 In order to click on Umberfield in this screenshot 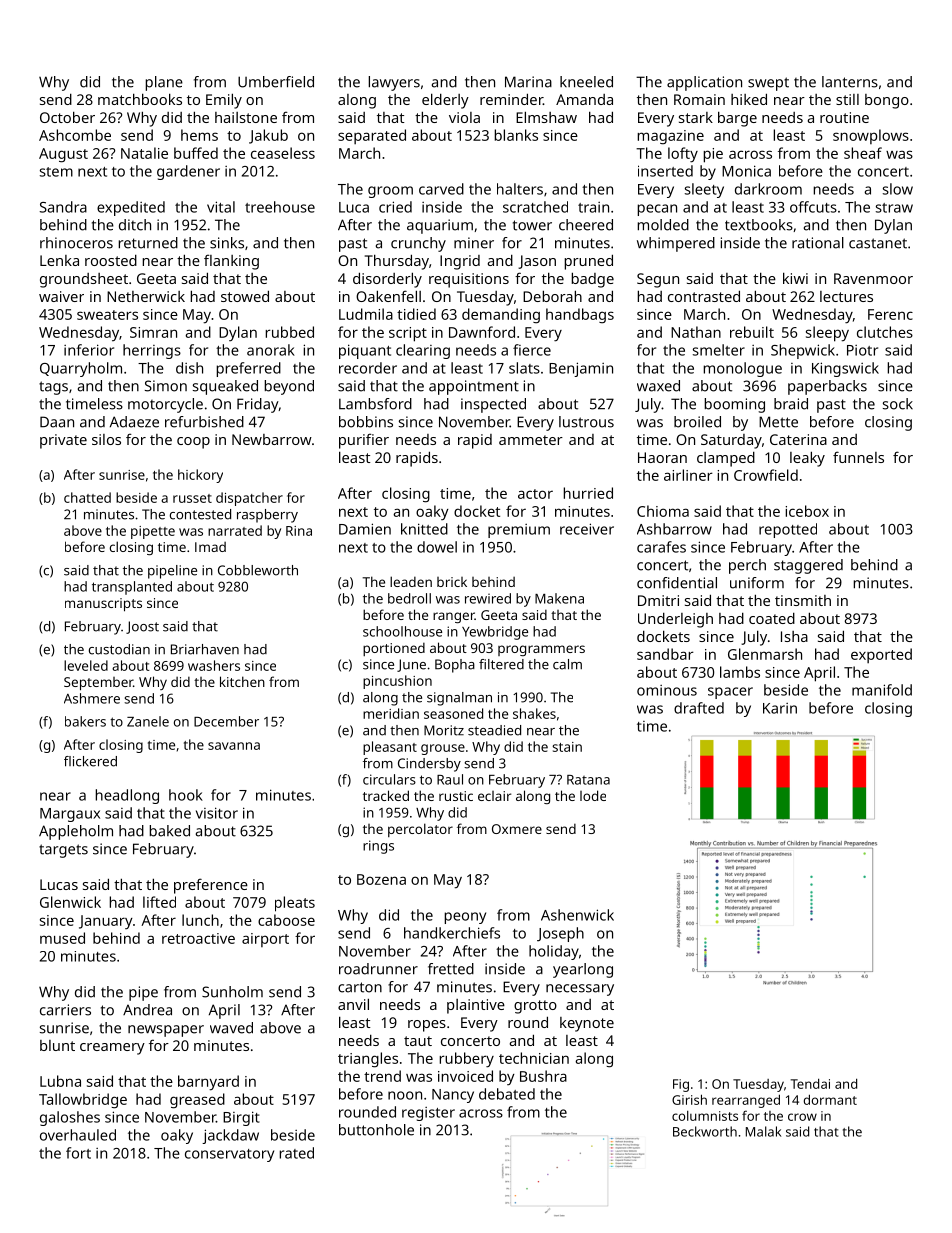, I will do `click(276, 82)`.
